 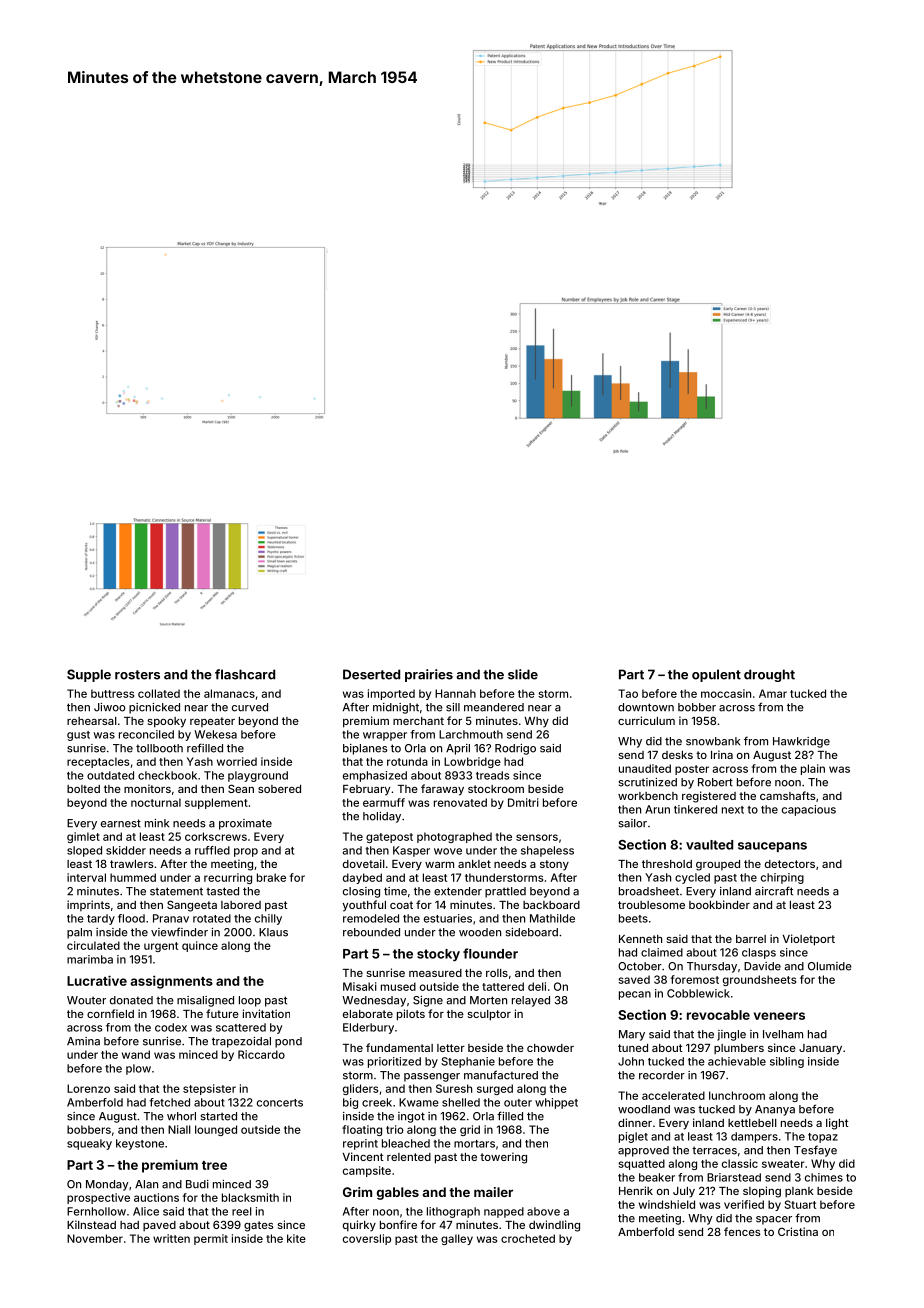 What do you see at coordinates (649, 891) in the screenshot?
I see `broadsheet` at bounding box center [649, 891].
